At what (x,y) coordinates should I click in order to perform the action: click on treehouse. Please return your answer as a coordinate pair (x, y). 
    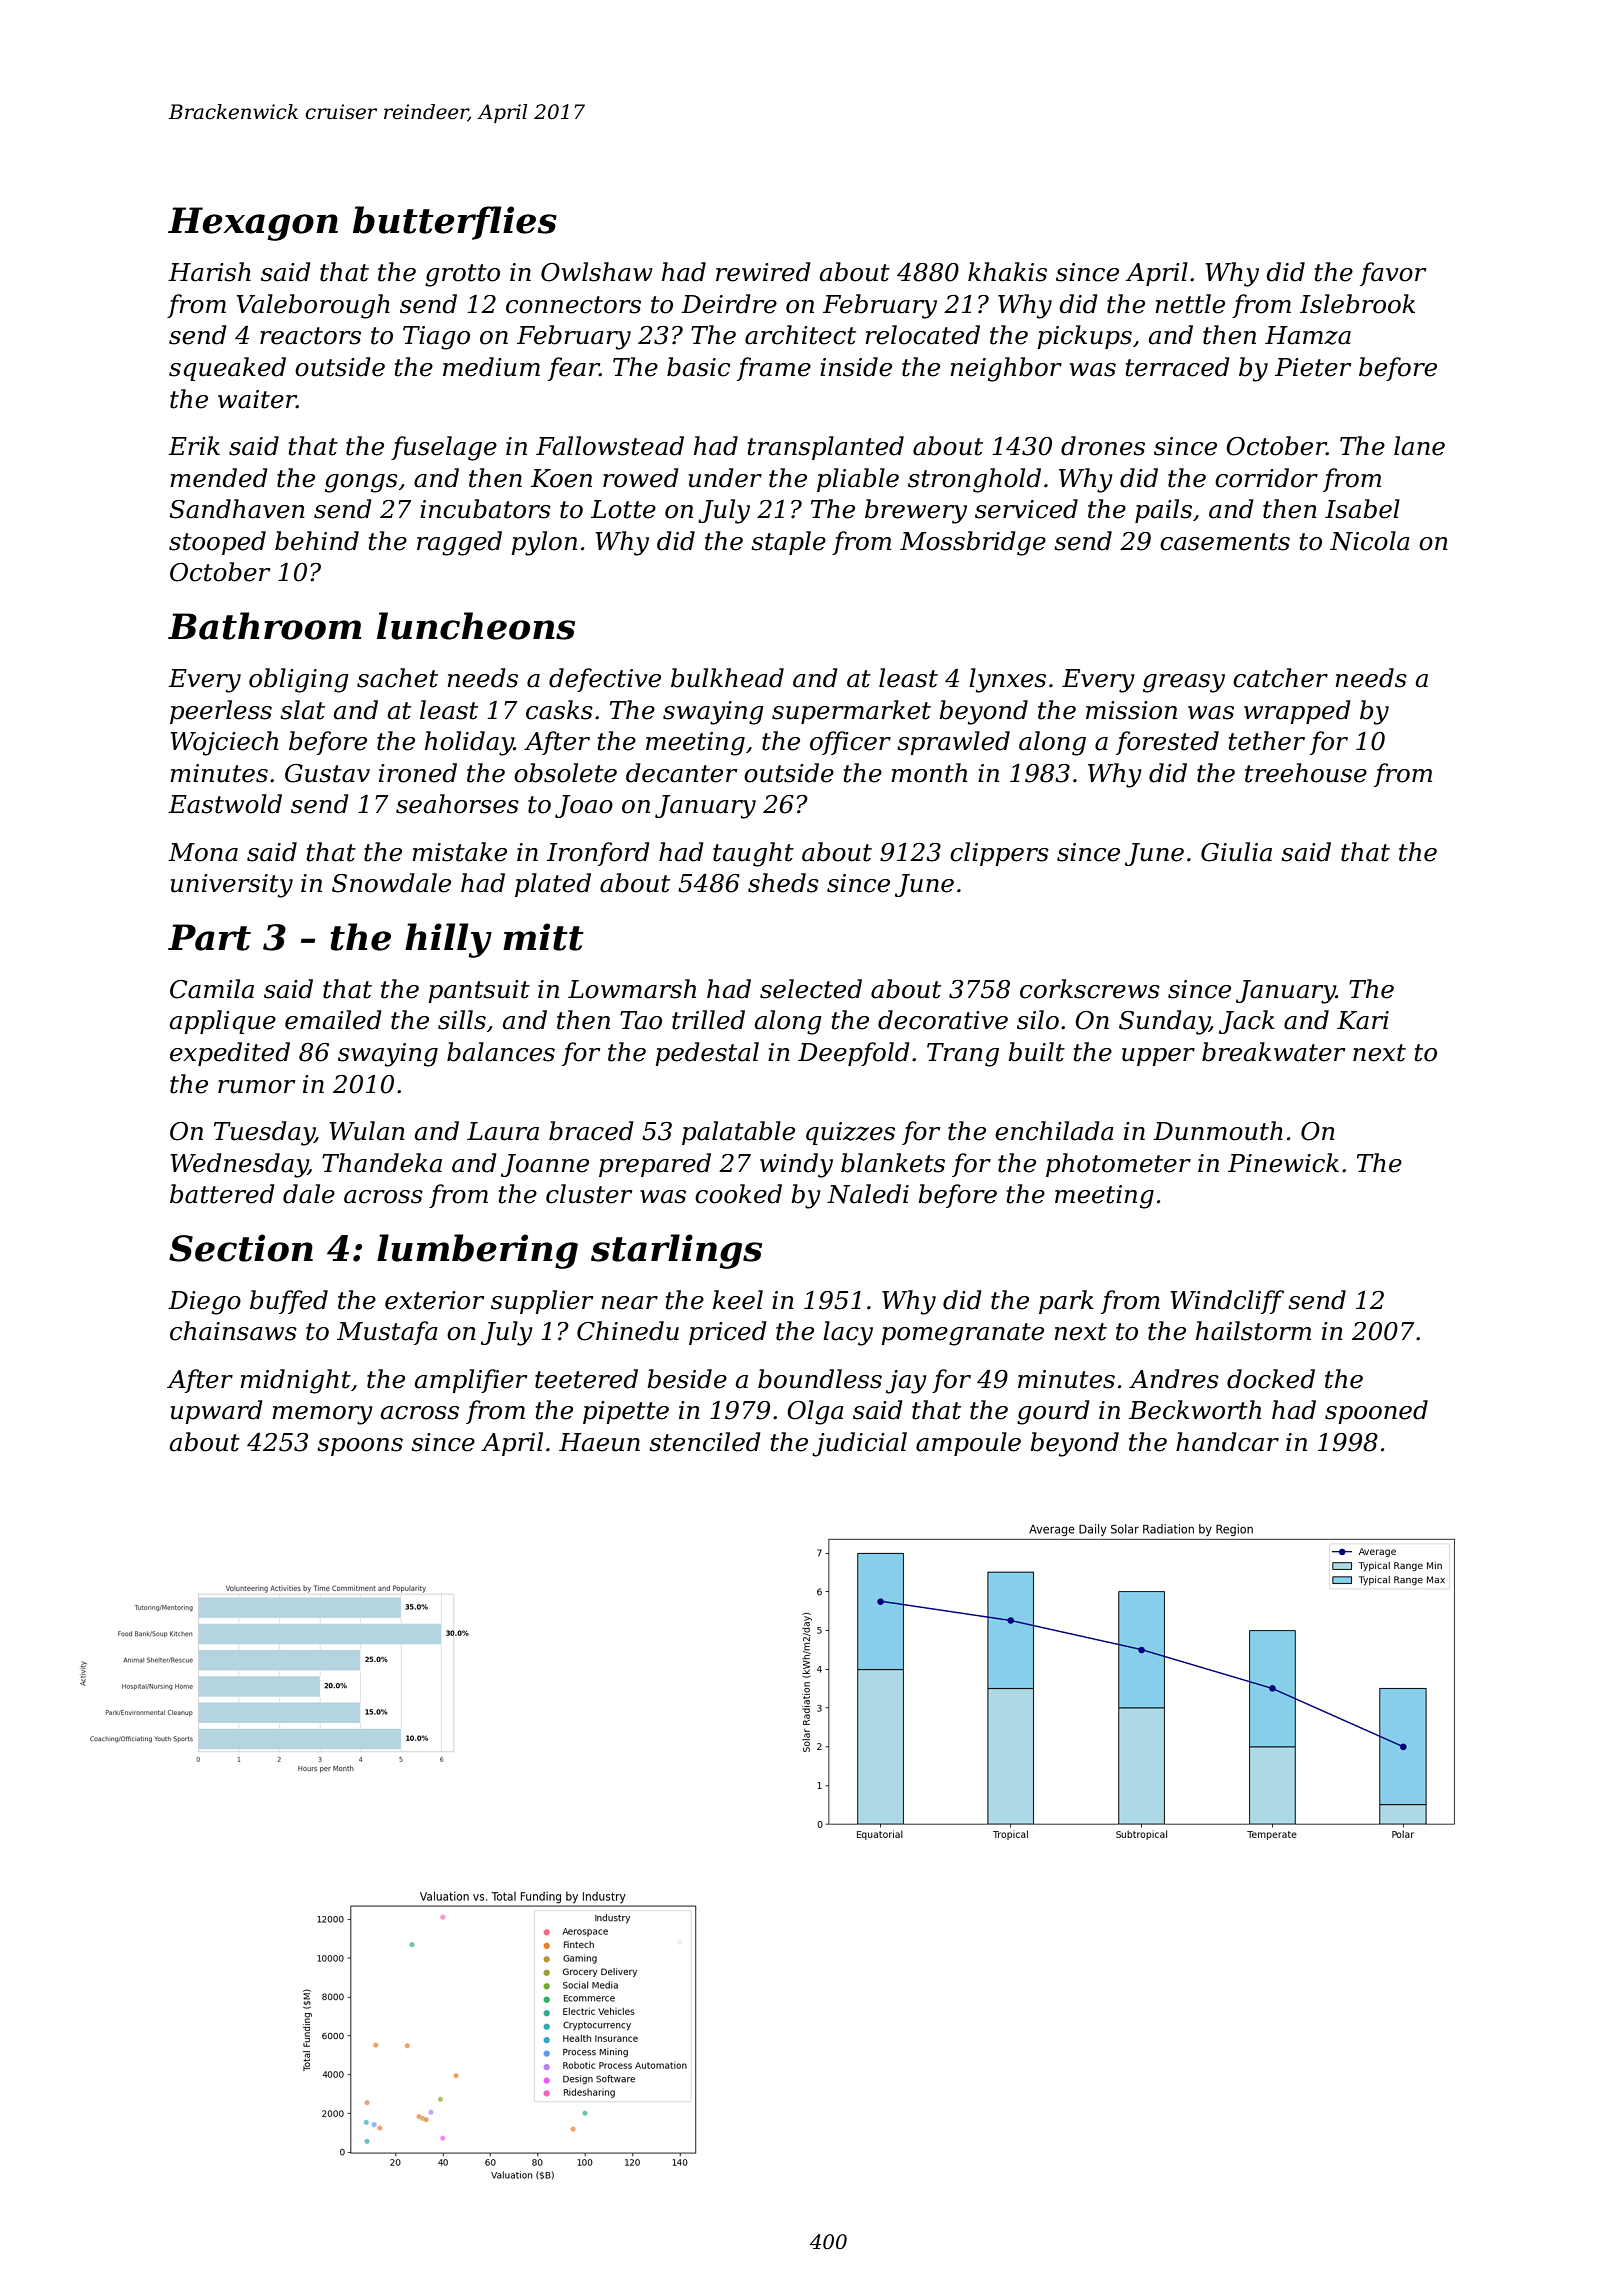
    Looking at the image, I should click on (1306, 773).
